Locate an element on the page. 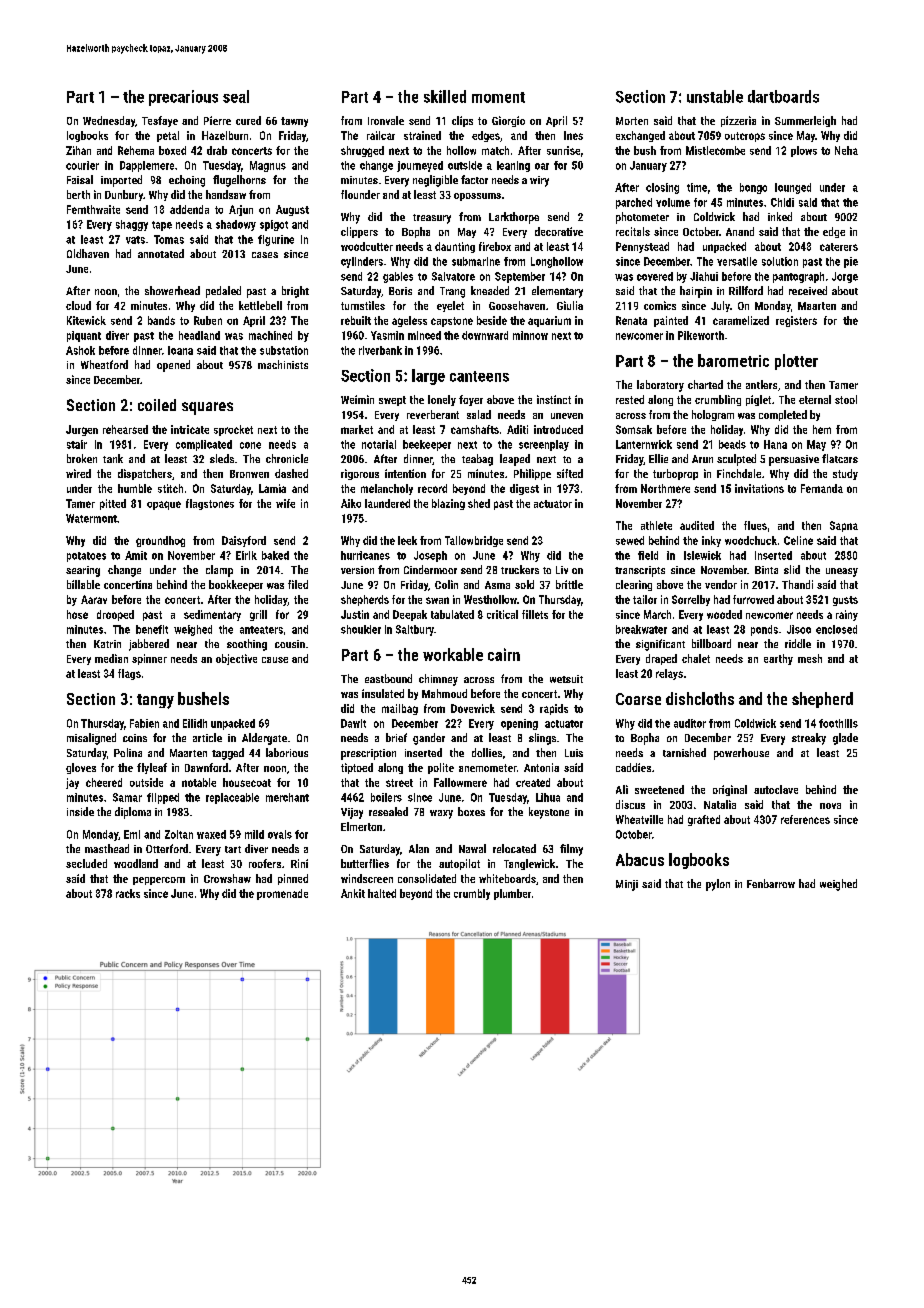 The height and width of the document is (1308, 924). cured is located at coordinates (248, 120).
